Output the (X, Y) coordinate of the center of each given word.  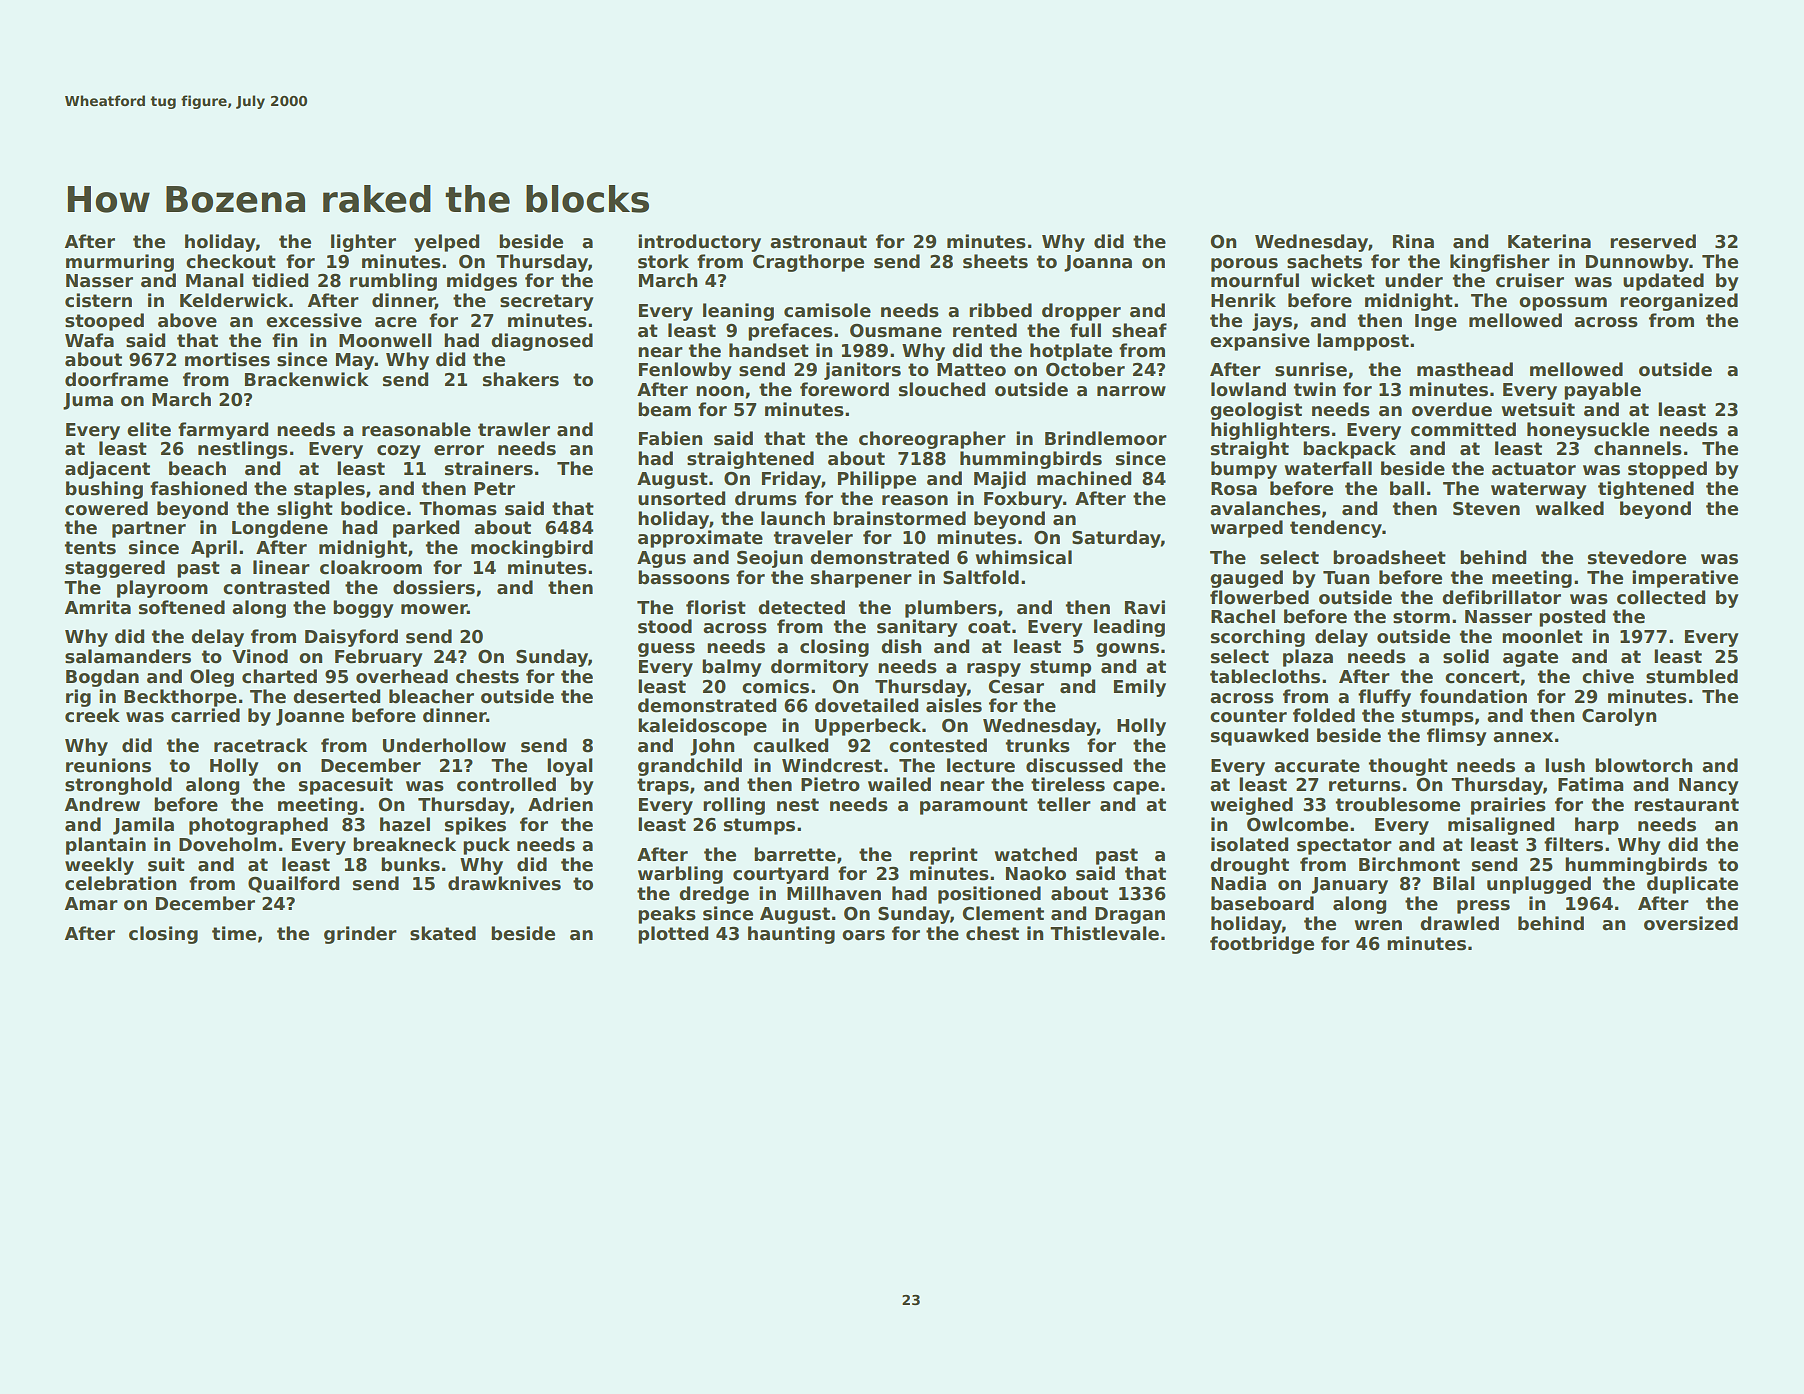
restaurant (1686, 805)
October (1085, 369)
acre (396, 322)
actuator (1534, 469)
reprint (944, 856)
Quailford (293, 884)
